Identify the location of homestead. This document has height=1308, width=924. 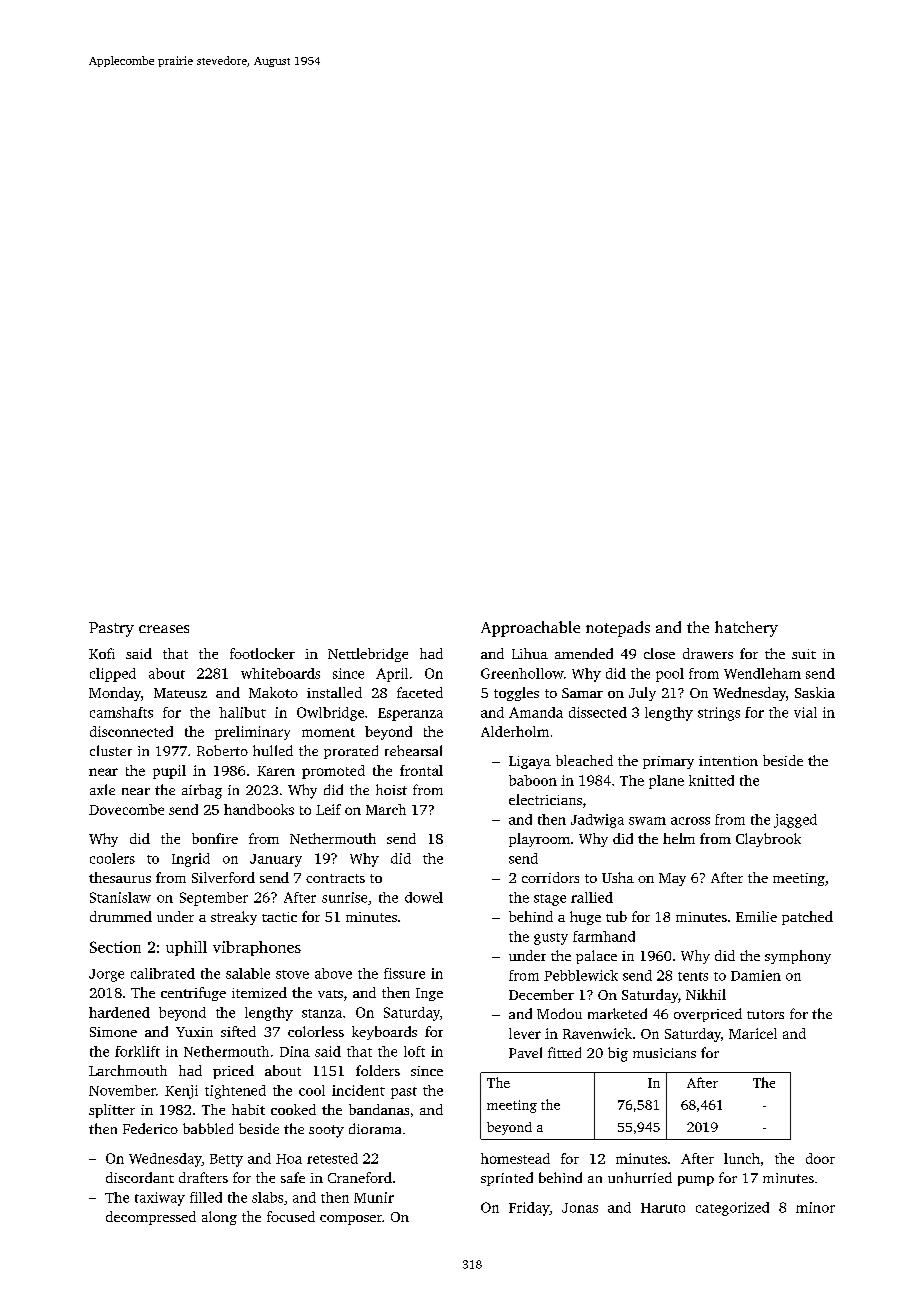
(515, 1158).
